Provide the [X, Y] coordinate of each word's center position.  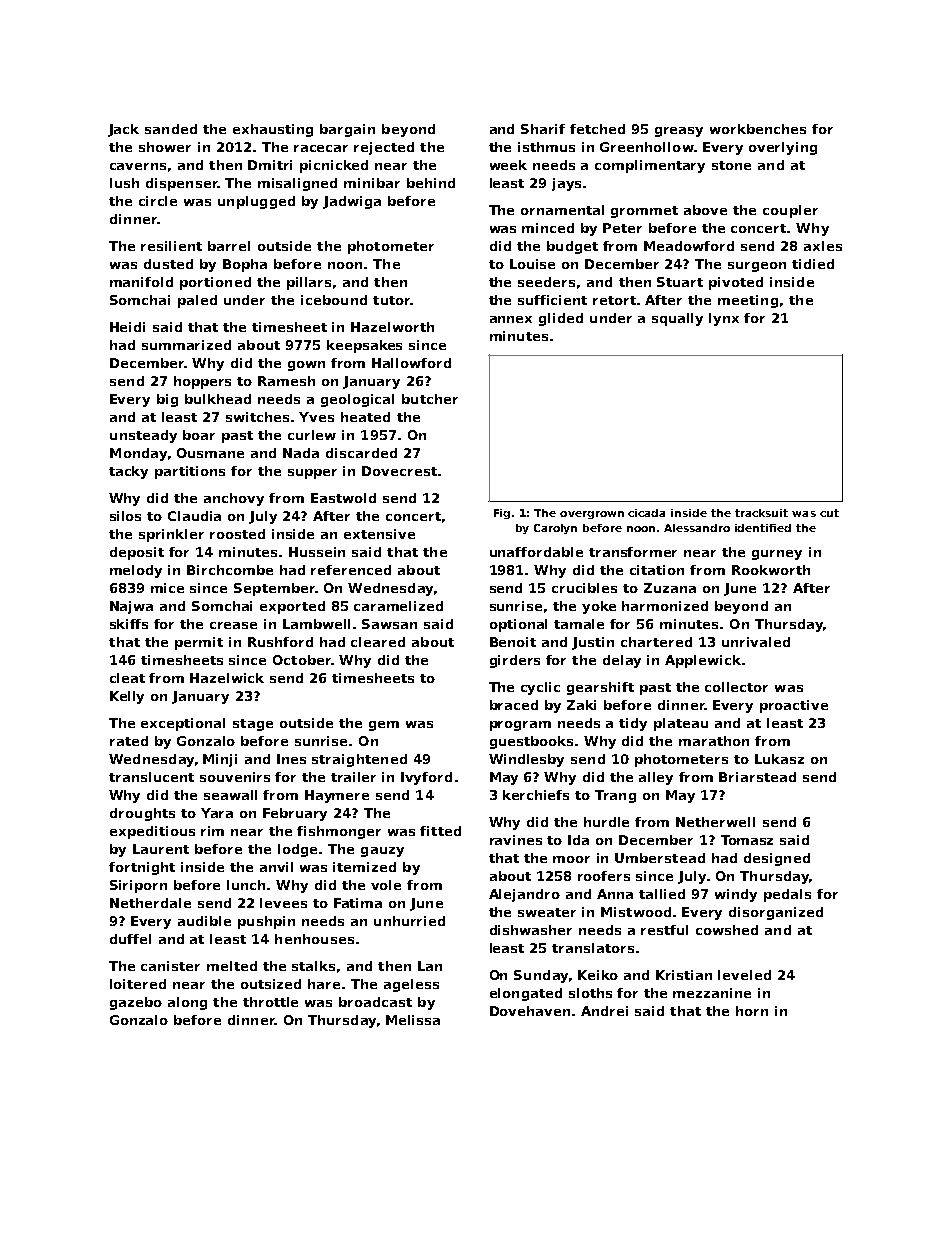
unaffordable [536, 552]
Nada [301, 453]
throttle [270, 1002]
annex [511, 319]
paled [197, 301]
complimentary [650, 166]
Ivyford [426, 778]
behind [431, 183]
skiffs [129, 624]
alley [656, 778]
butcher [430, 399]
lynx [724, 319]
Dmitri [270, 165]
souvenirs [235, 777]
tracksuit [761, 513]
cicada [646, 513]
